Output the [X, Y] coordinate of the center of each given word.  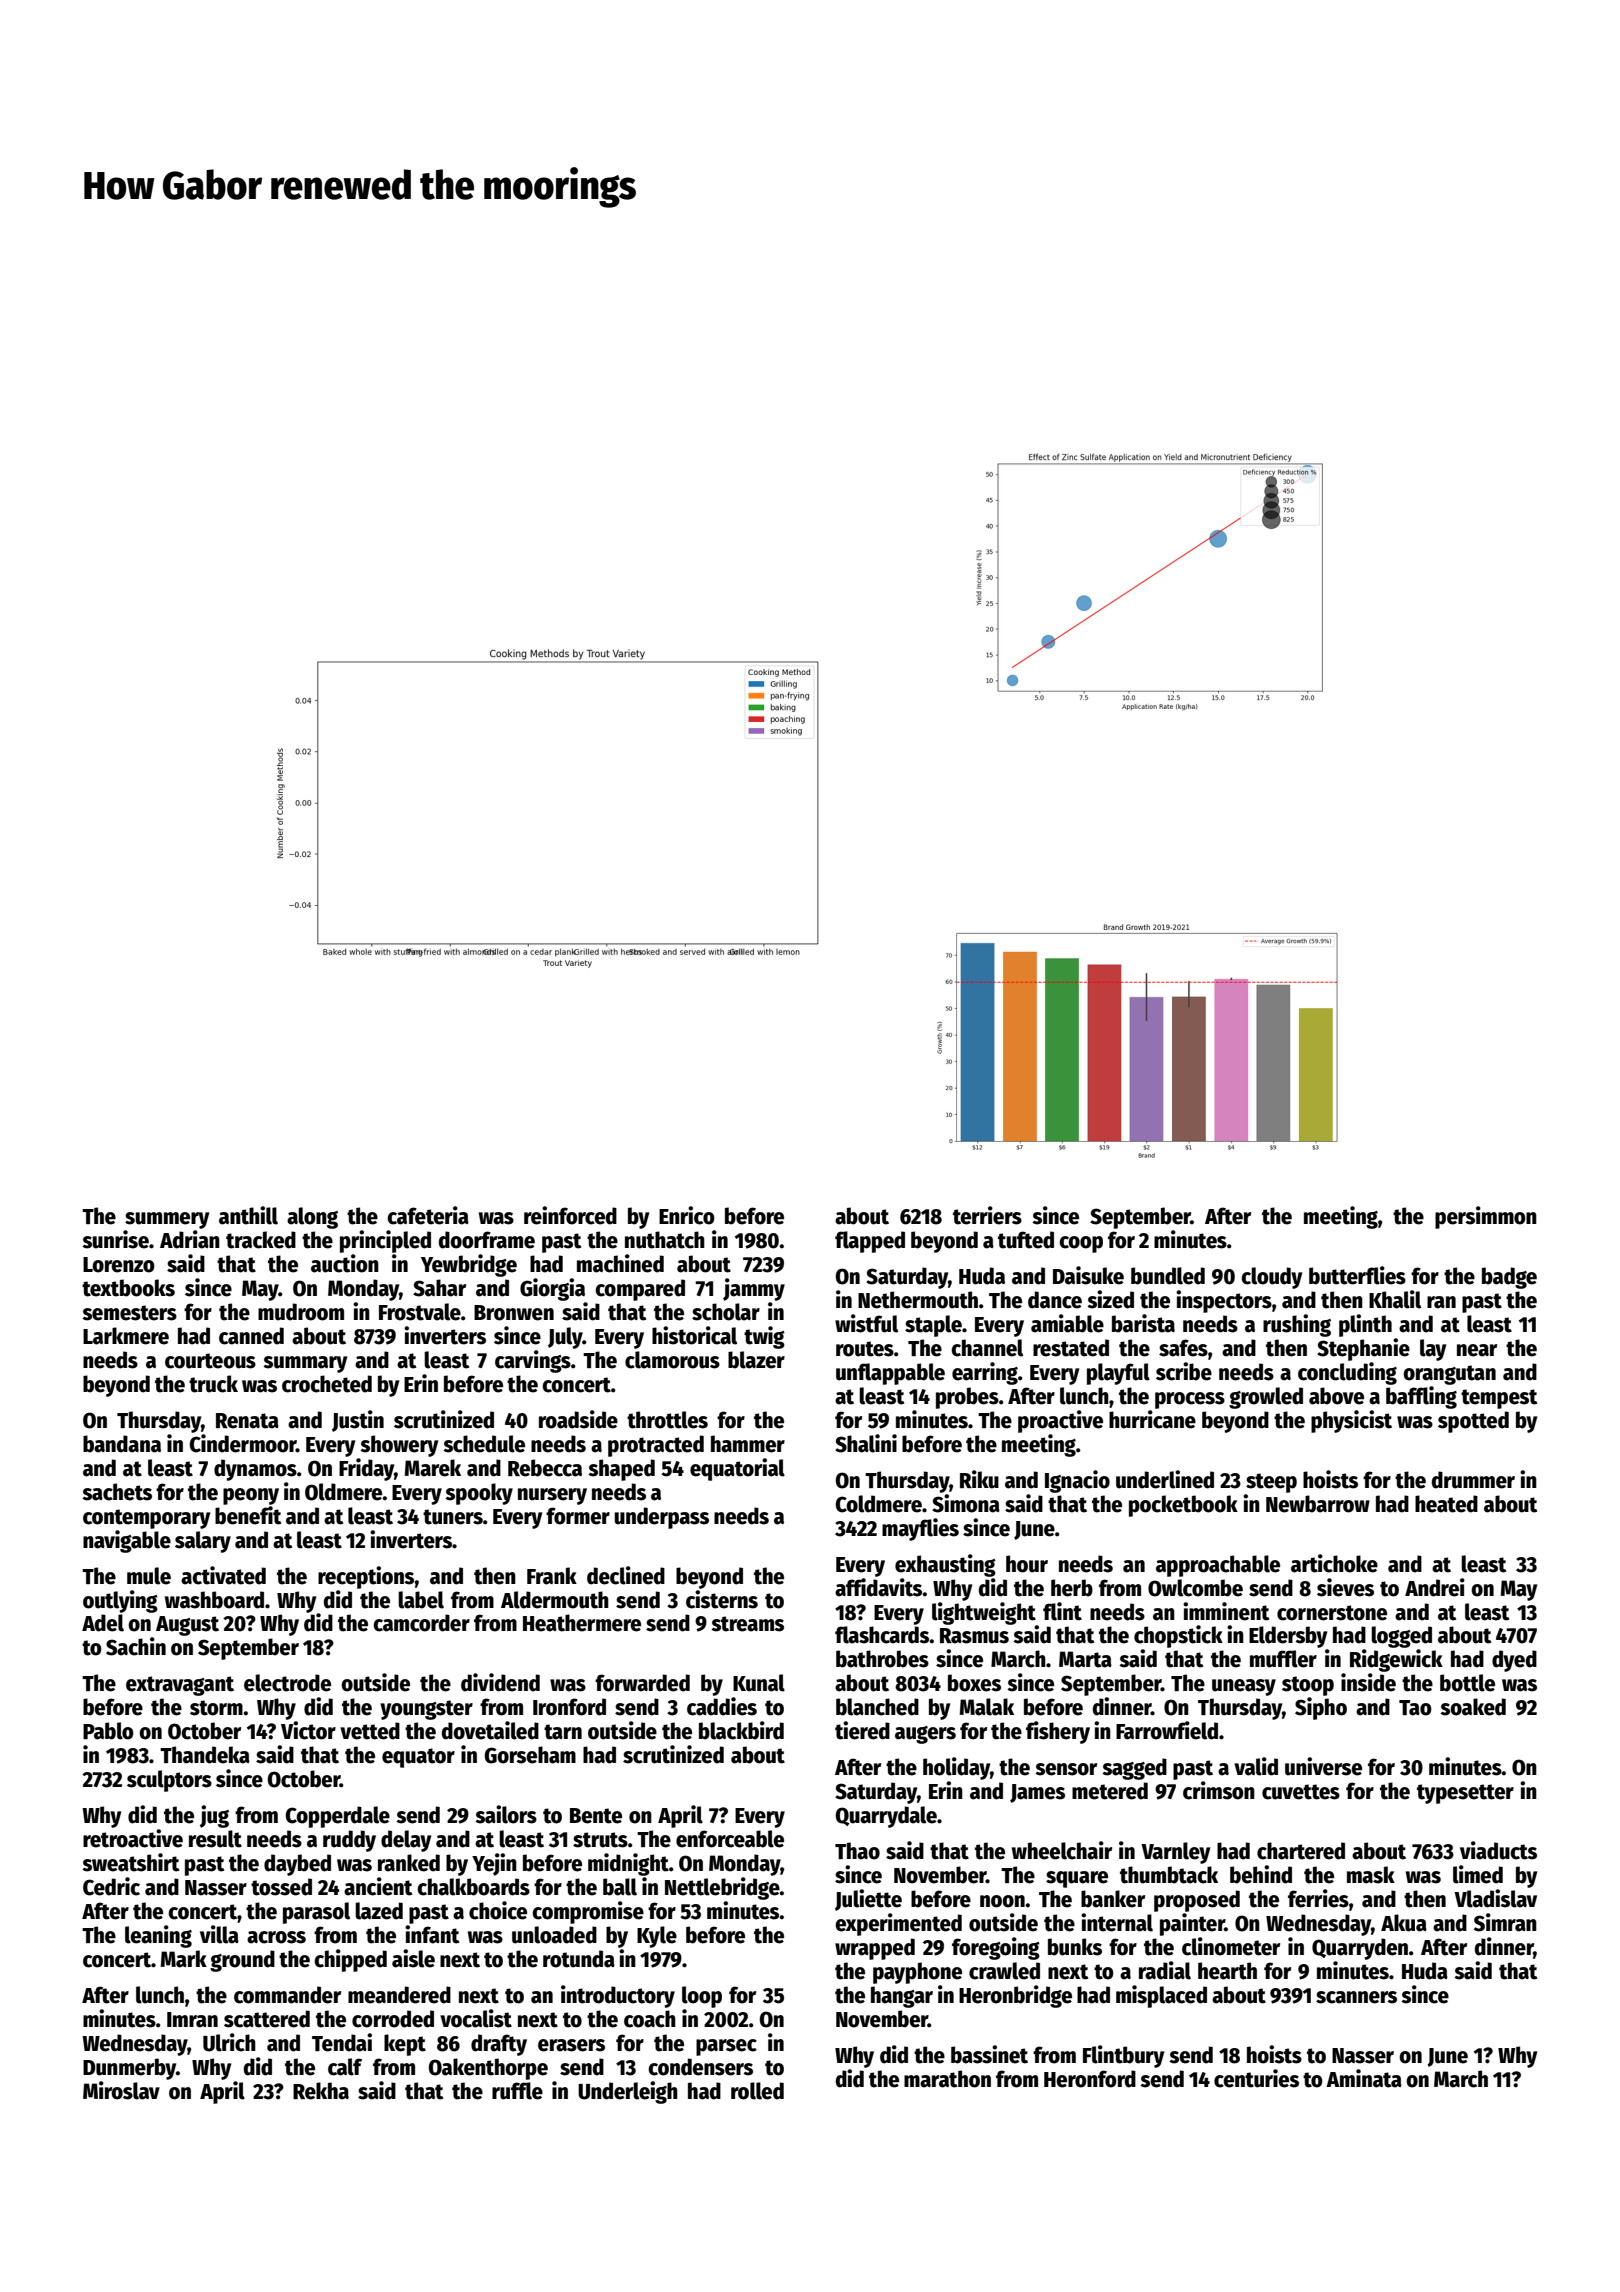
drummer [1473, 1480]
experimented [898, 1924]
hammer [748, 1444]
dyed [1514, 1661]
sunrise [115, 1239]
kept [405, 2045]
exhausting [945, 1565]
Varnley [1175, 1853]
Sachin [136, 1646]
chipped [350, 1960]
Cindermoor [243, 1443]
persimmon [1486, 1217]
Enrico [687, 1215]
